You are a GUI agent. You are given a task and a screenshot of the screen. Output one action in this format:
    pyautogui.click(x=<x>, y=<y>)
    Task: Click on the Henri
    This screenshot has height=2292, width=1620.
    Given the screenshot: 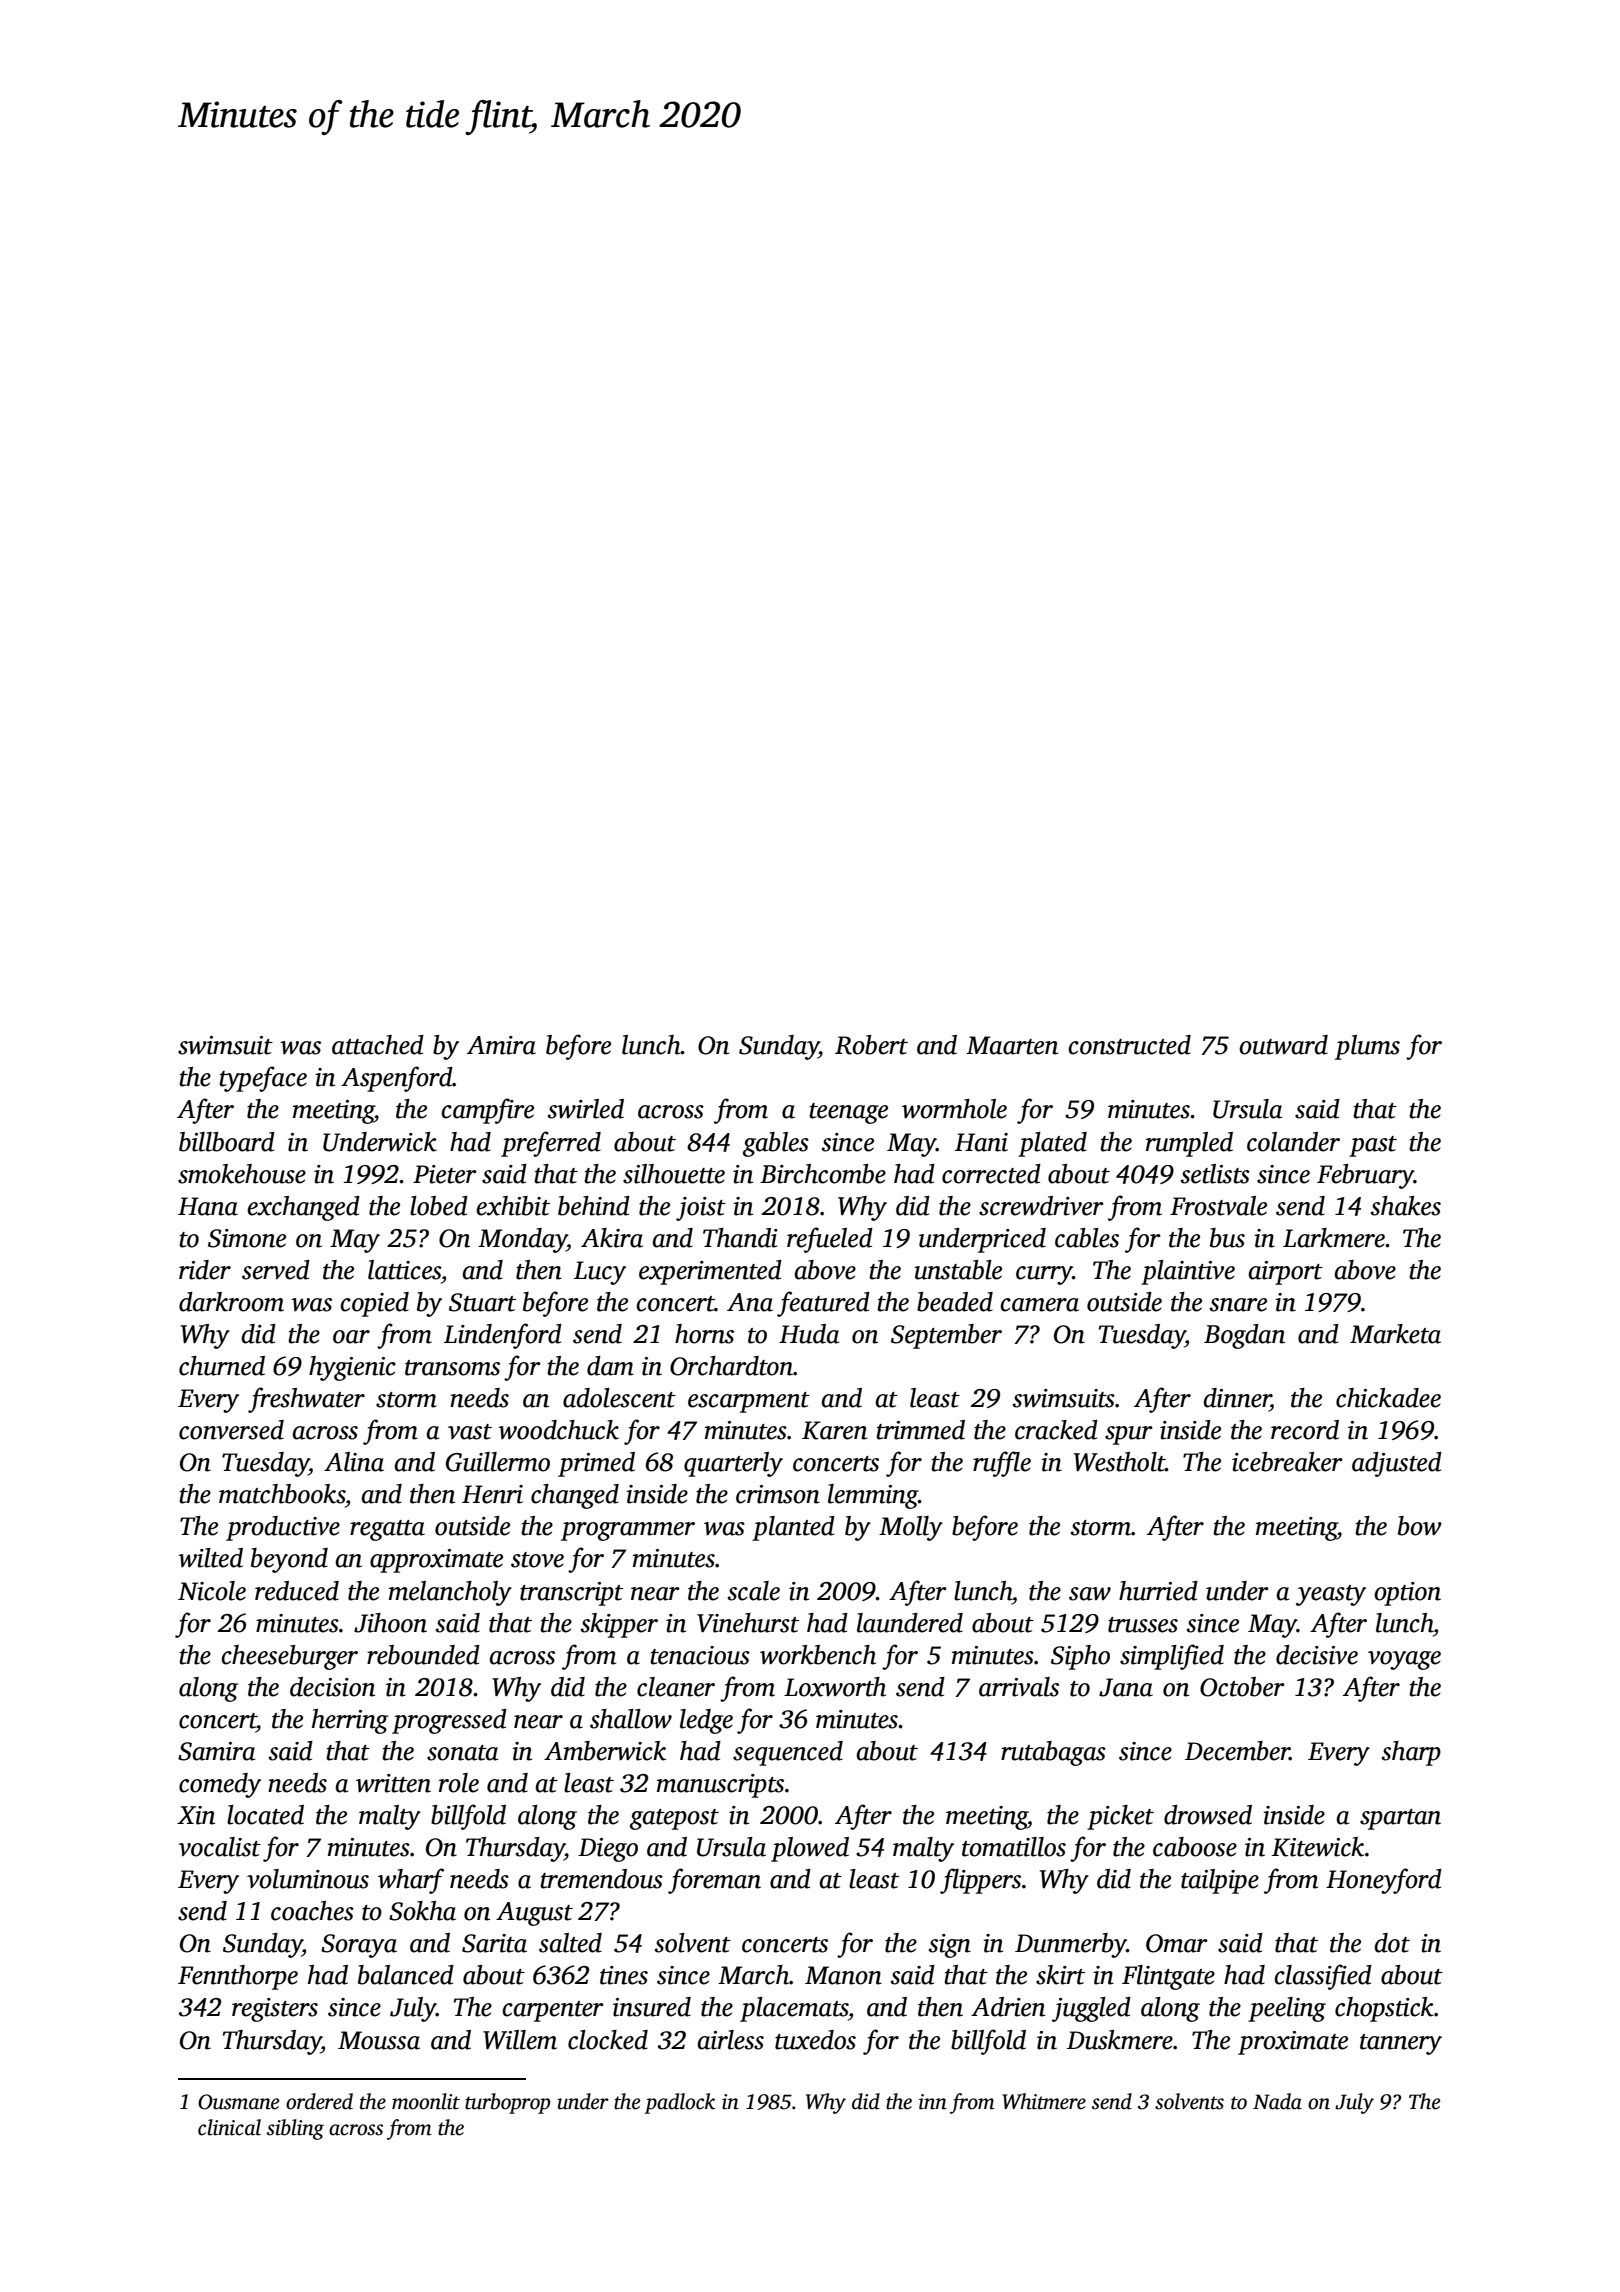 What is the action you would take?
    pyautogui.click(x=492, y=1494)
